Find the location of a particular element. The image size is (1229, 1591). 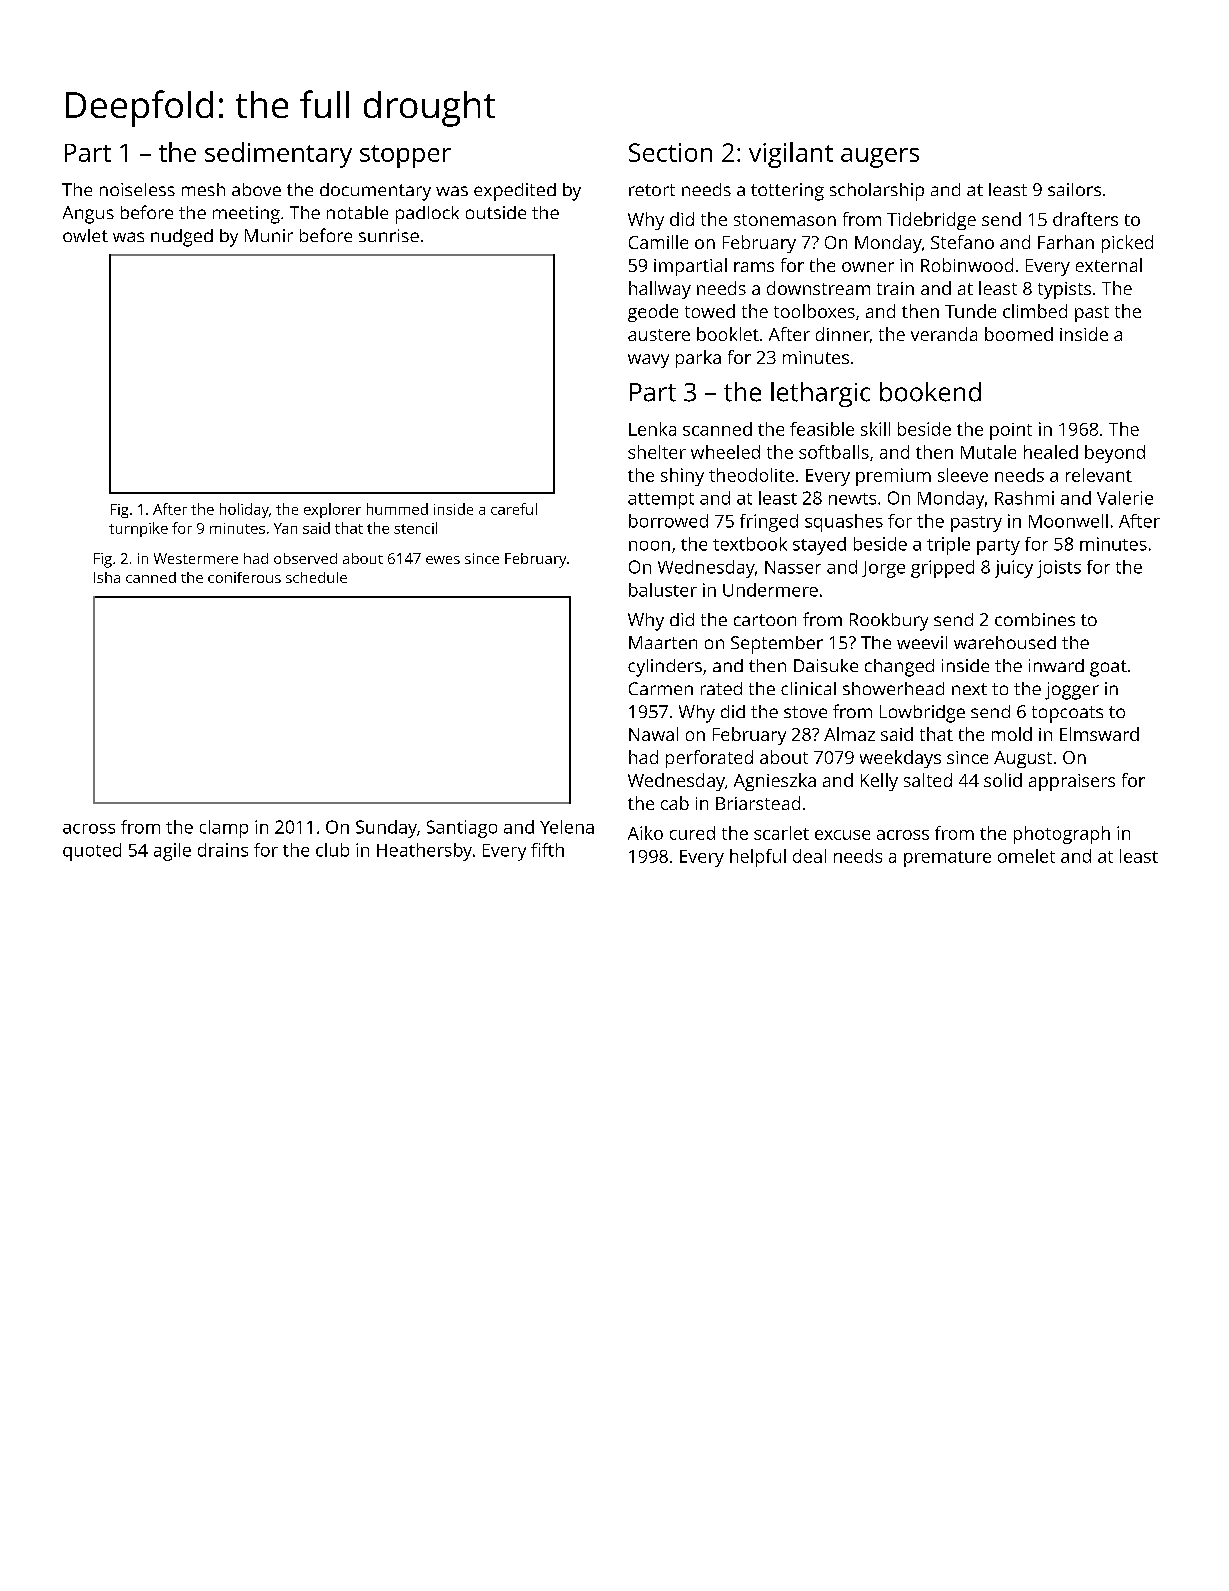

nudged is located at coordinates (182, 238).
